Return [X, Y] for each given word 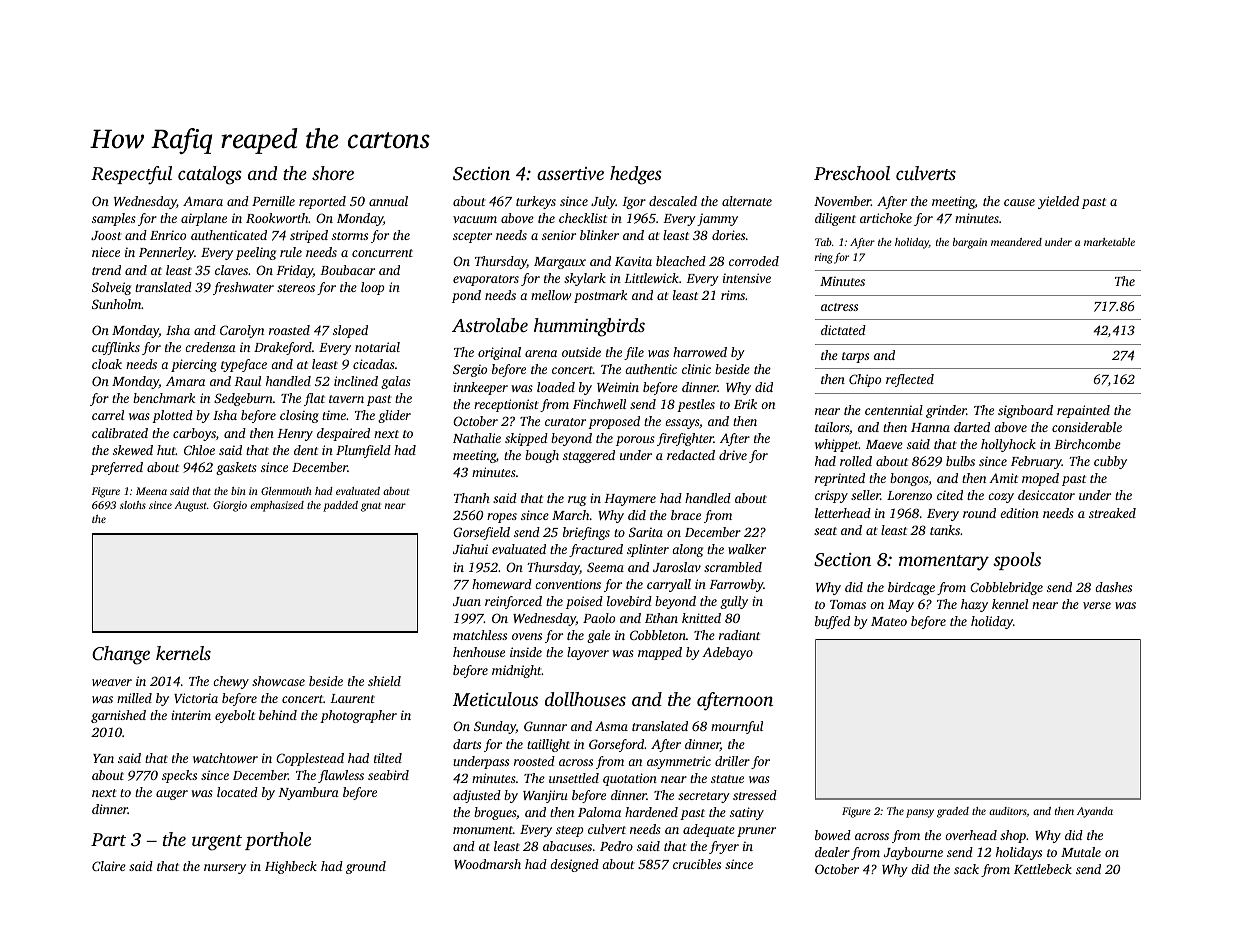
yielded [1058, 202]
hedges [636, 175]
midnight [517, 671]
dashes [1113, 587]
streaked [1112, 513]
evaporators [486, 280]
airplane [204, 219]
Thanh [472, 498]
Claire [109, 866]
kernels [183, 653]
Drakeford [283, 348]
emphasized [277, 506]
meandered [1016, 242]
